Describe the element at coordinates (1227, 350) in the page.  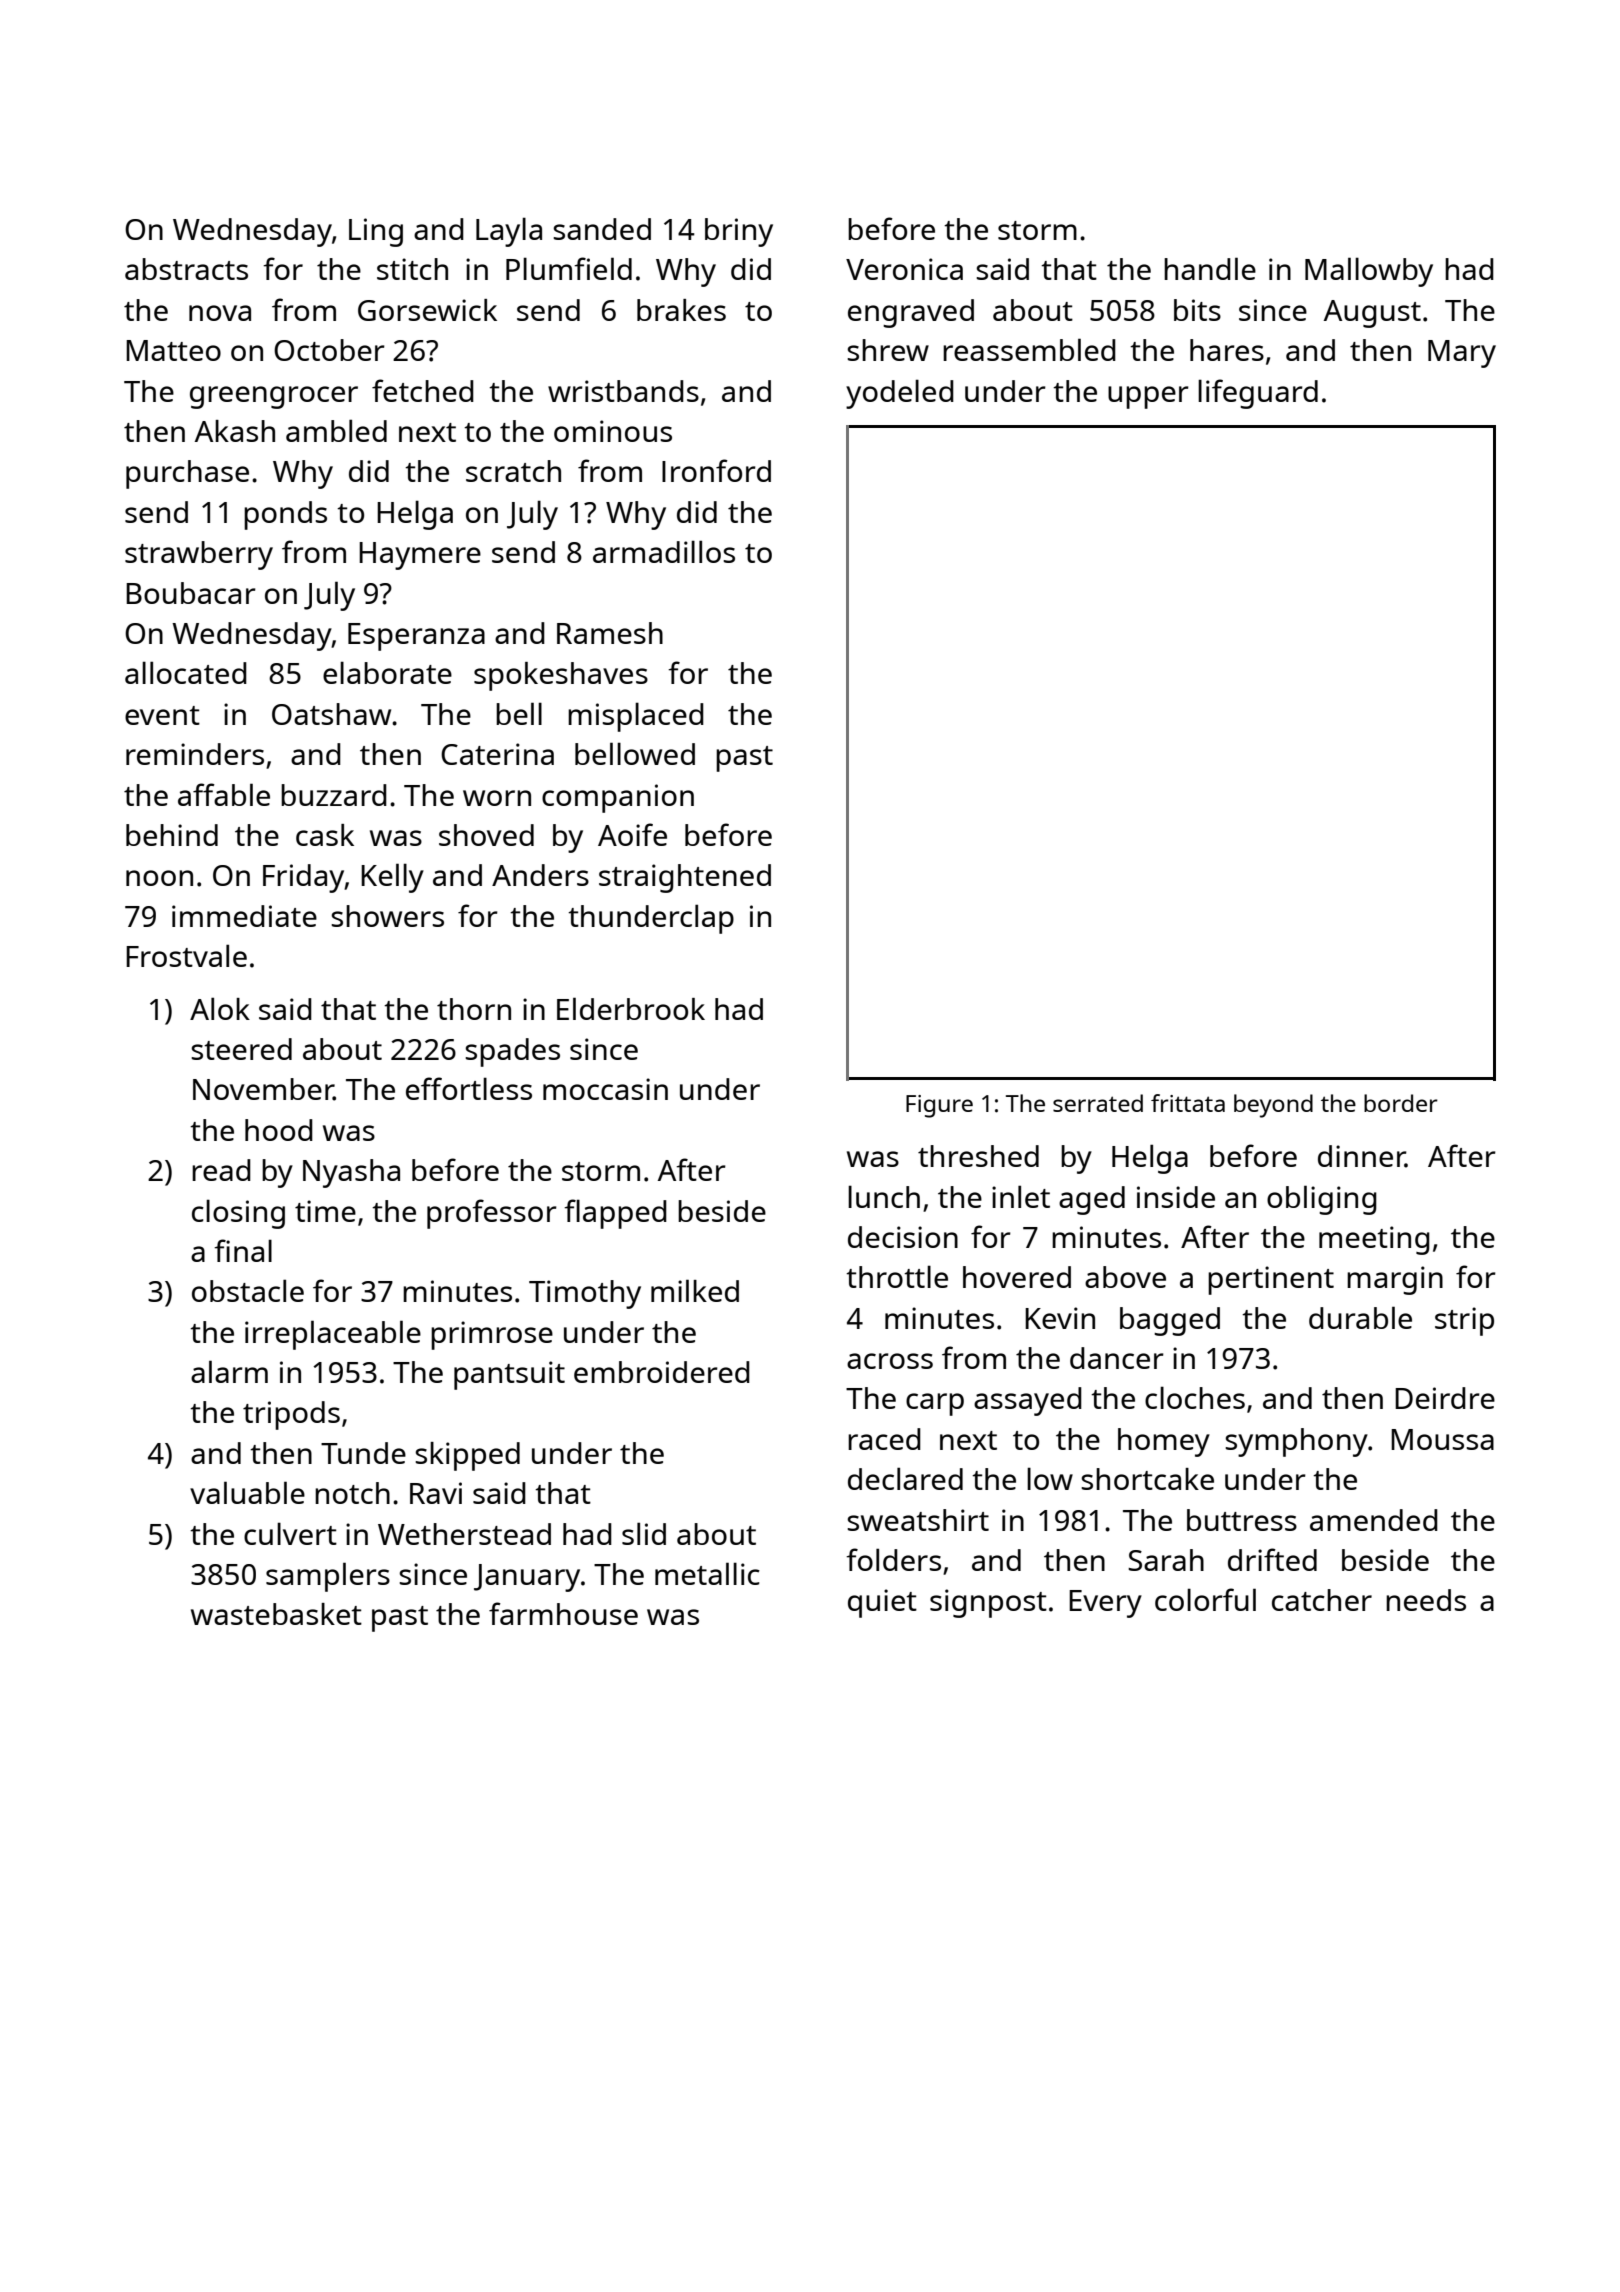
I see `hares` at that location.
